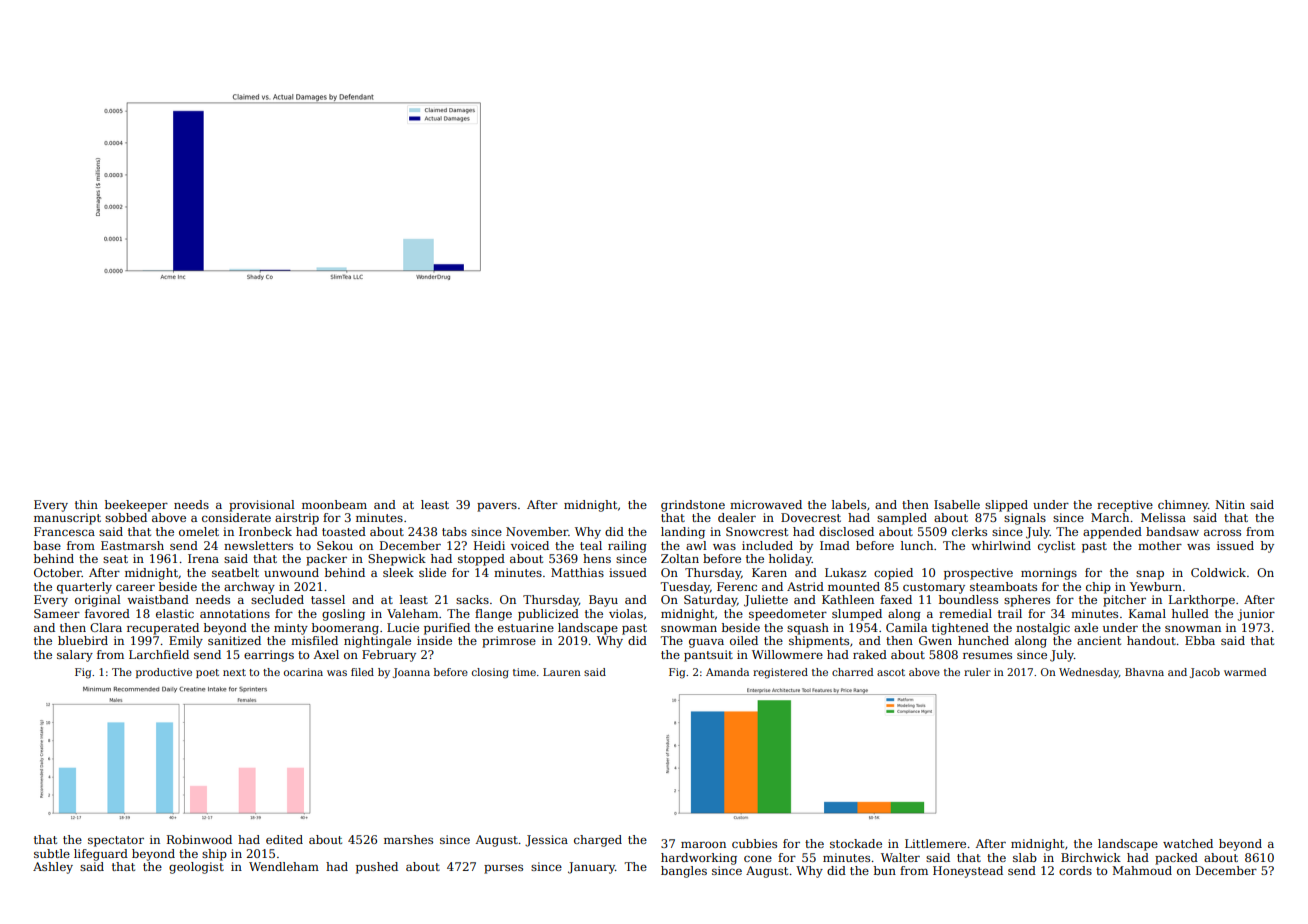  I want to click on bangles, so click(684, 872).
